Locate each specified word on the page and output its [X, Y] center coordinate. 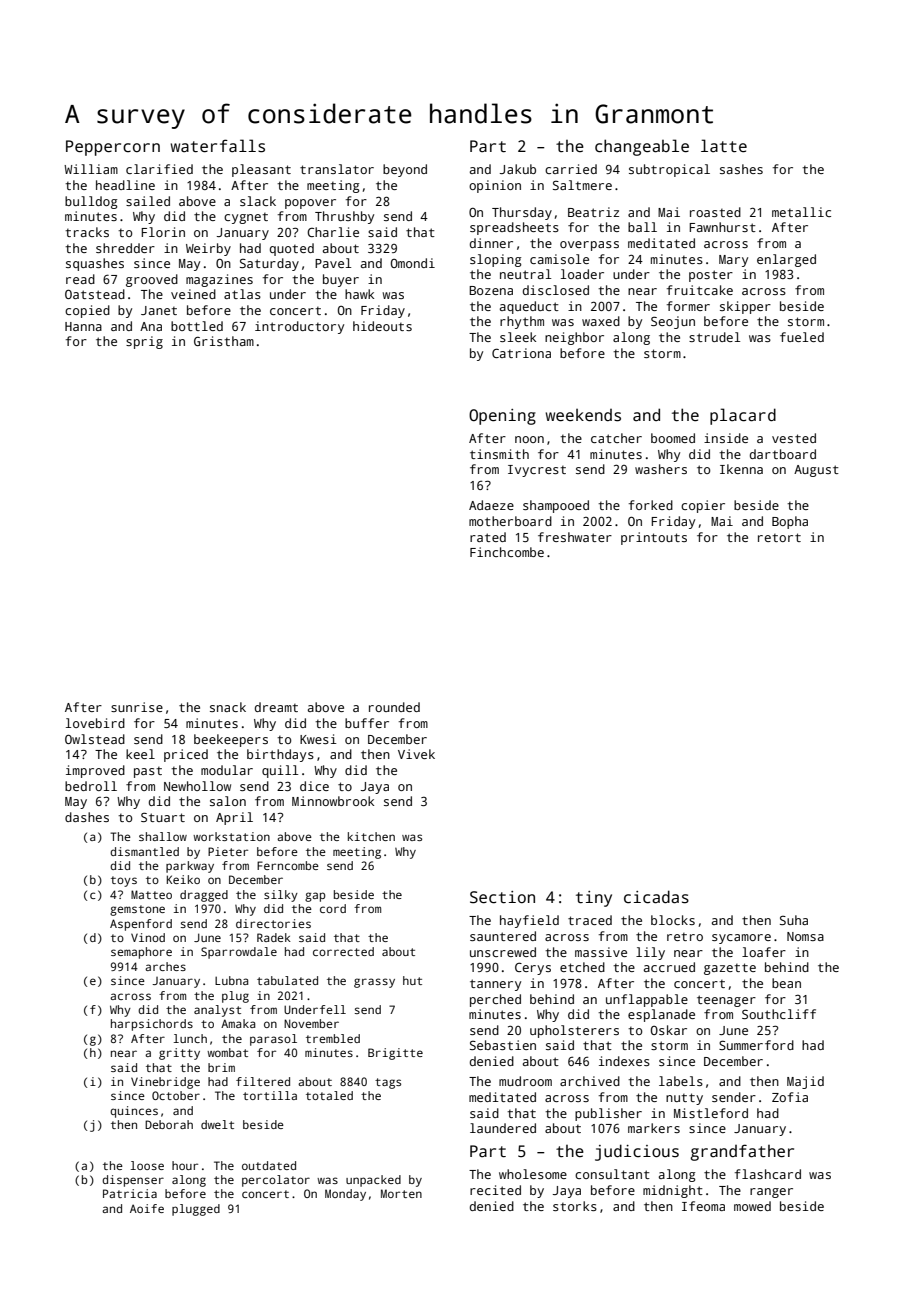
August [816, 471]
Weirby [208, 249]
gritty [179, 1054]
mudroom [525, 1081]
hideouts [382, 326]
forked [651, 505]
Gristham [224, 341]
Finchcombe [507, 552]
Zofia [790, 1097]
